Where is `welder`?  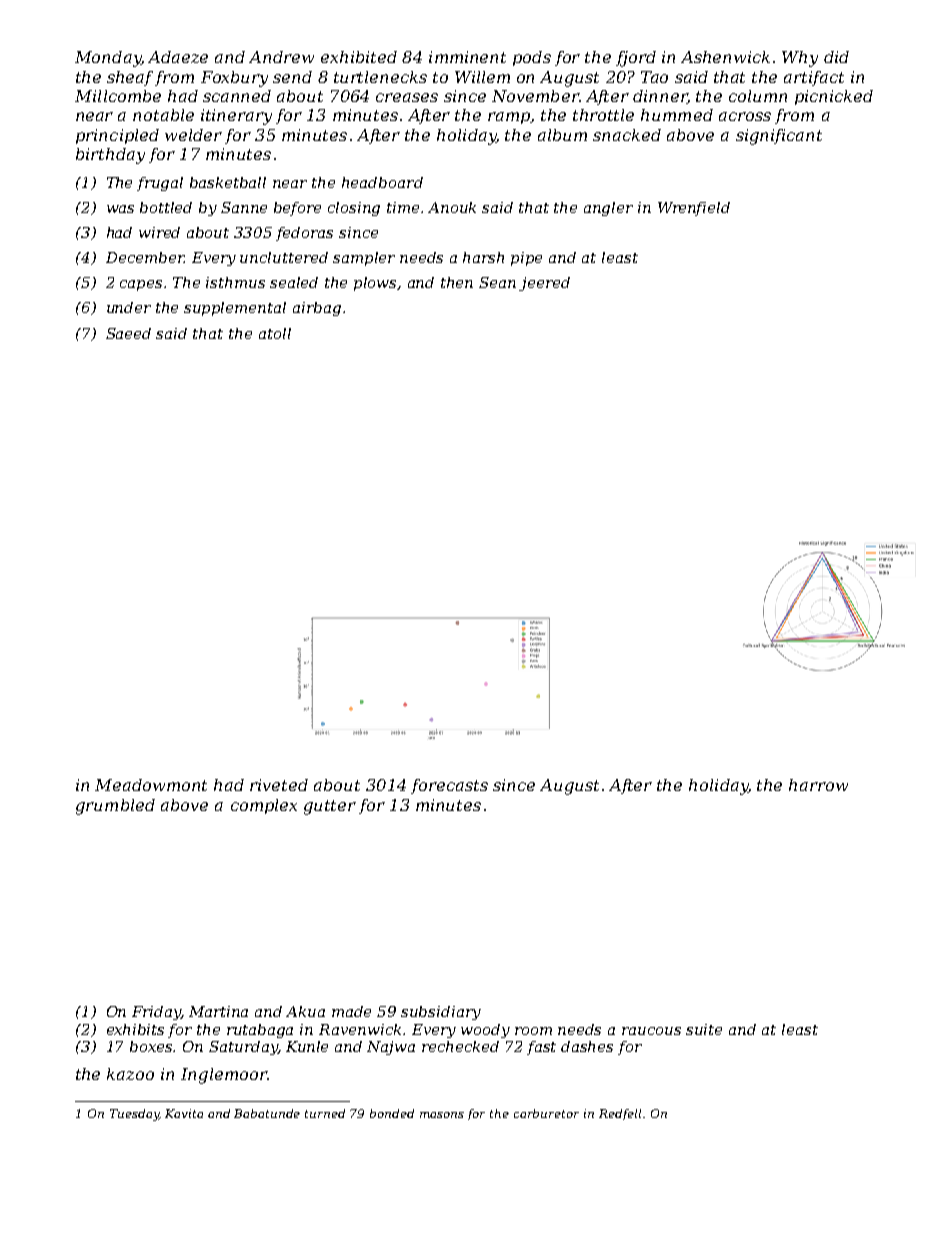
welder is located at coordinates (193, 135).
